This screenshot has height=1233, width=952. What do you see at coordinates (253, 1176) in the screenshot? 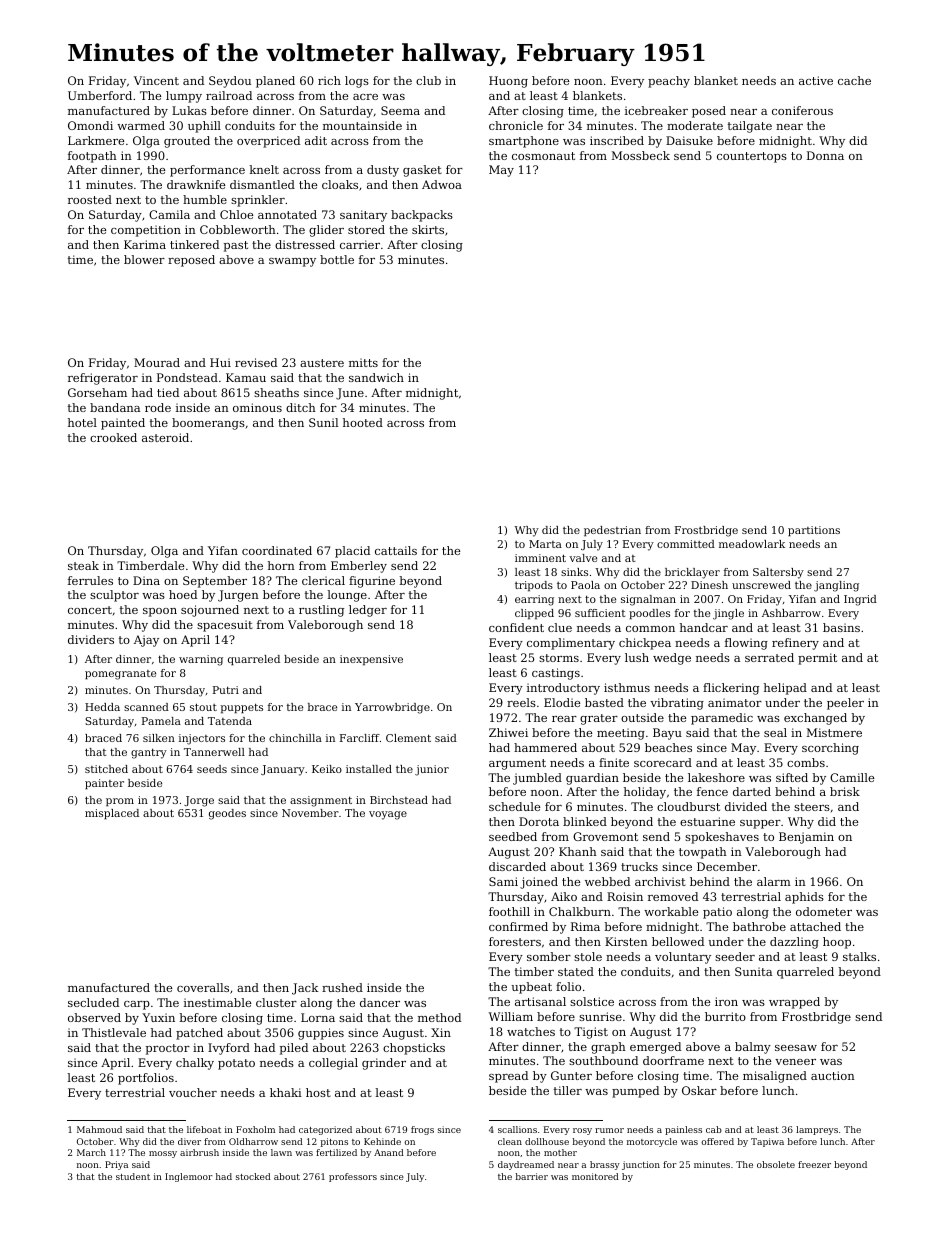
I see `stocked` at bounding box center [253, 1176].
